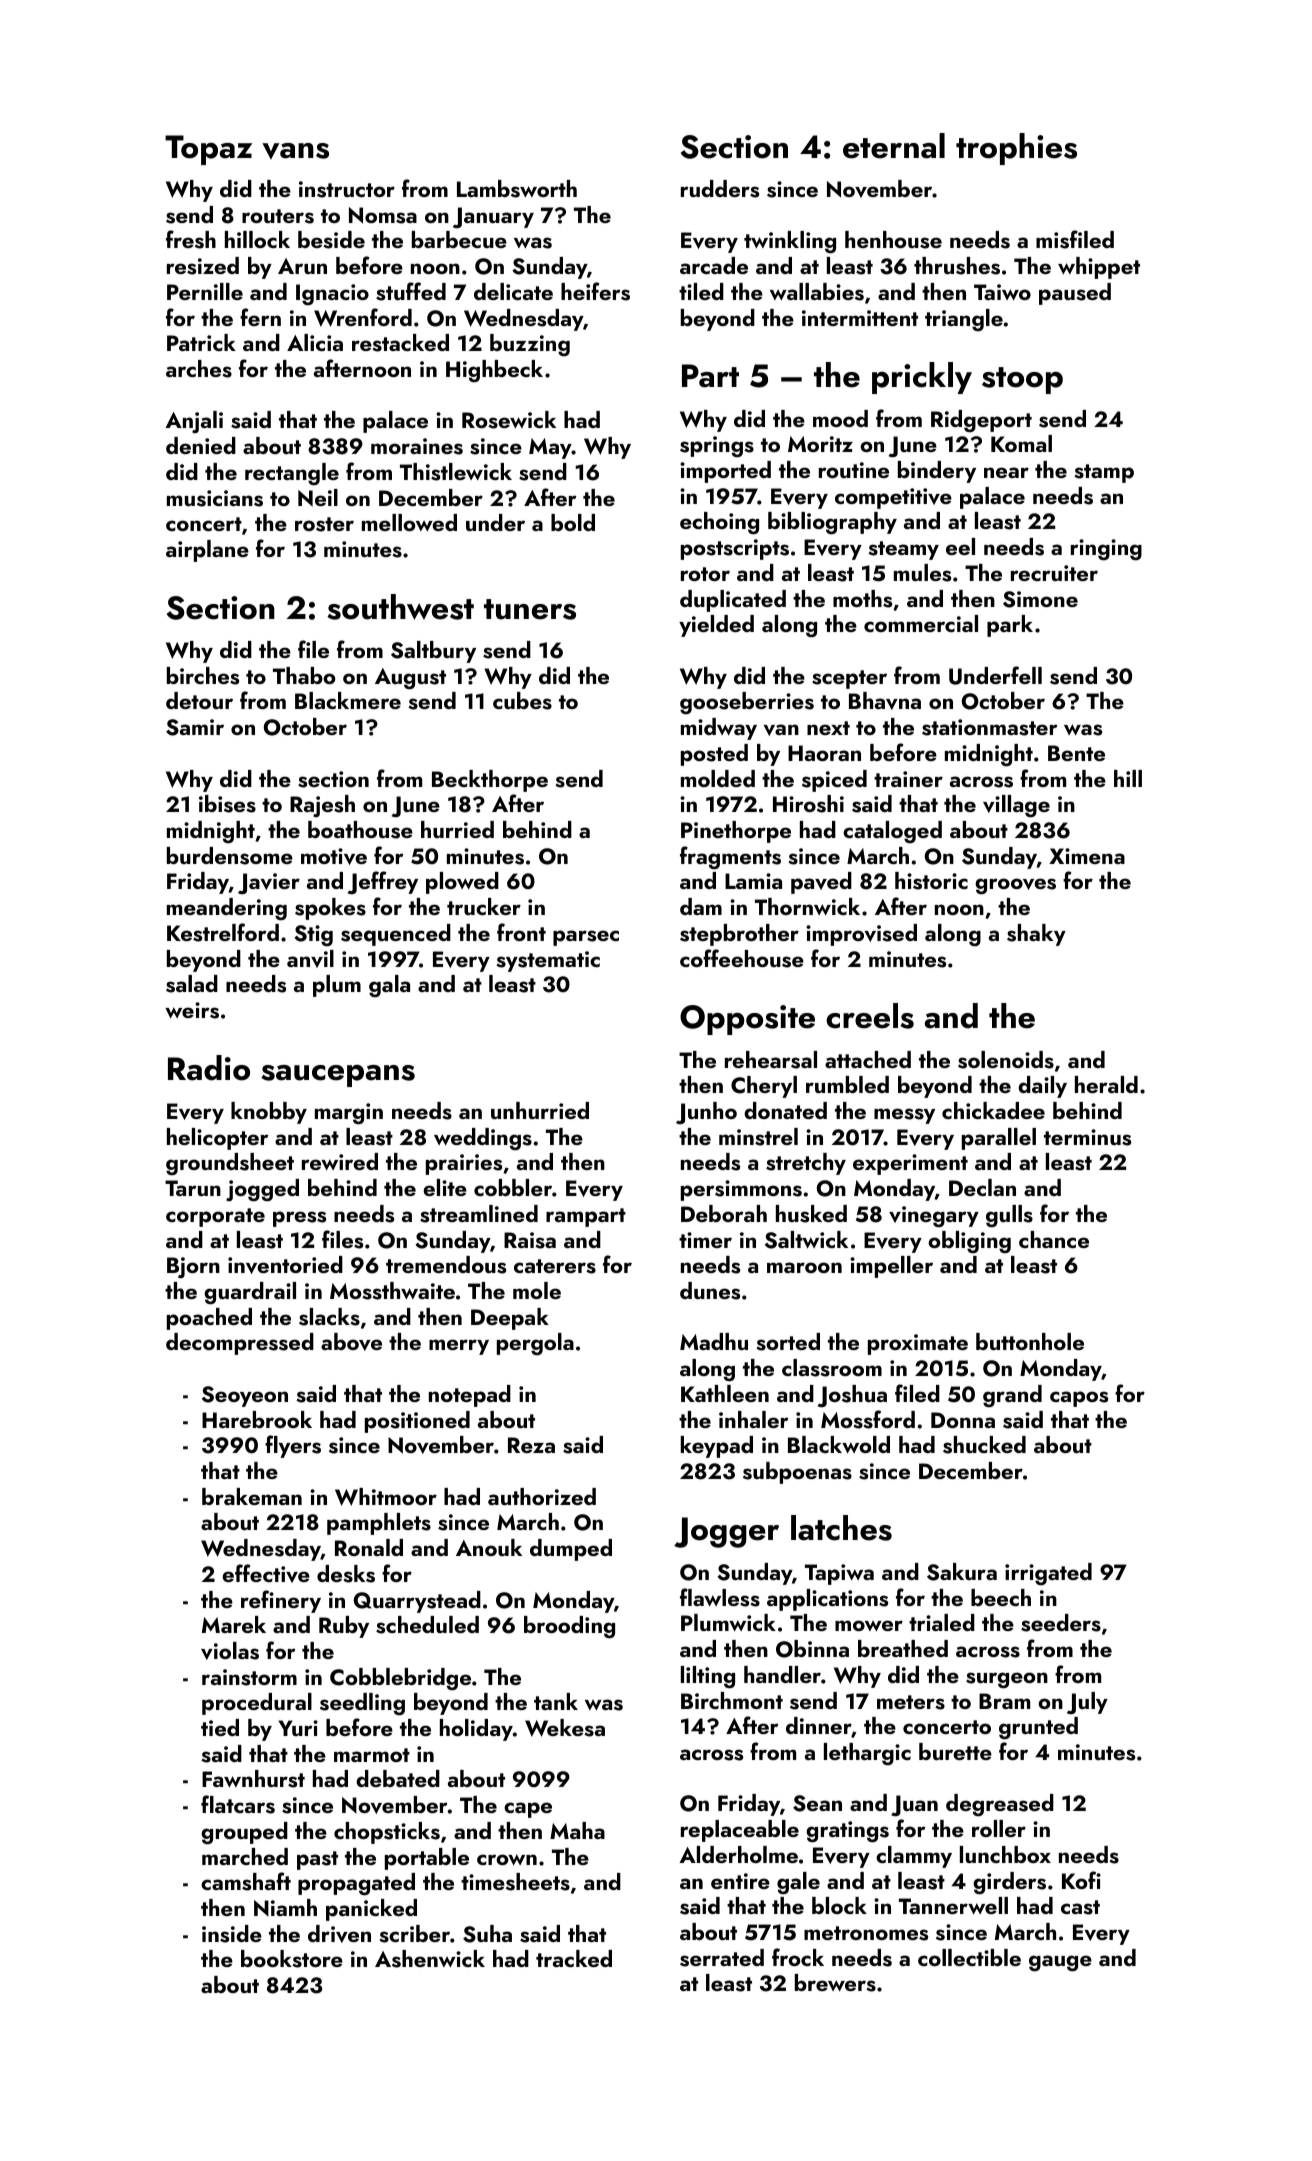  Describe the element at coordinates (1054, 1239) in the page. I see `chance` at that location.
